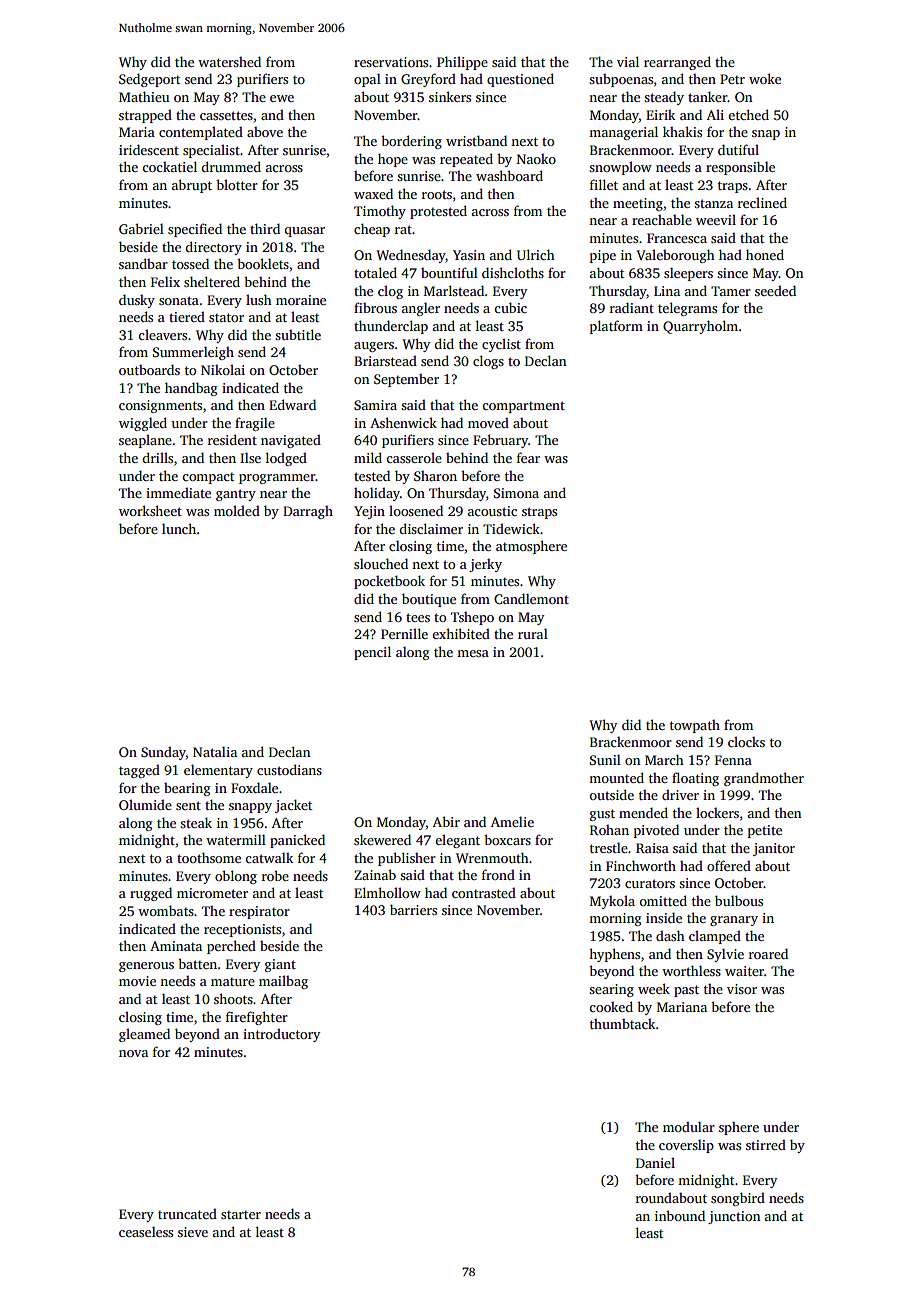 This page has height=1308, width=924. Describe the element at coordinates (232, 439) in the page. I see `resident` at that location.
